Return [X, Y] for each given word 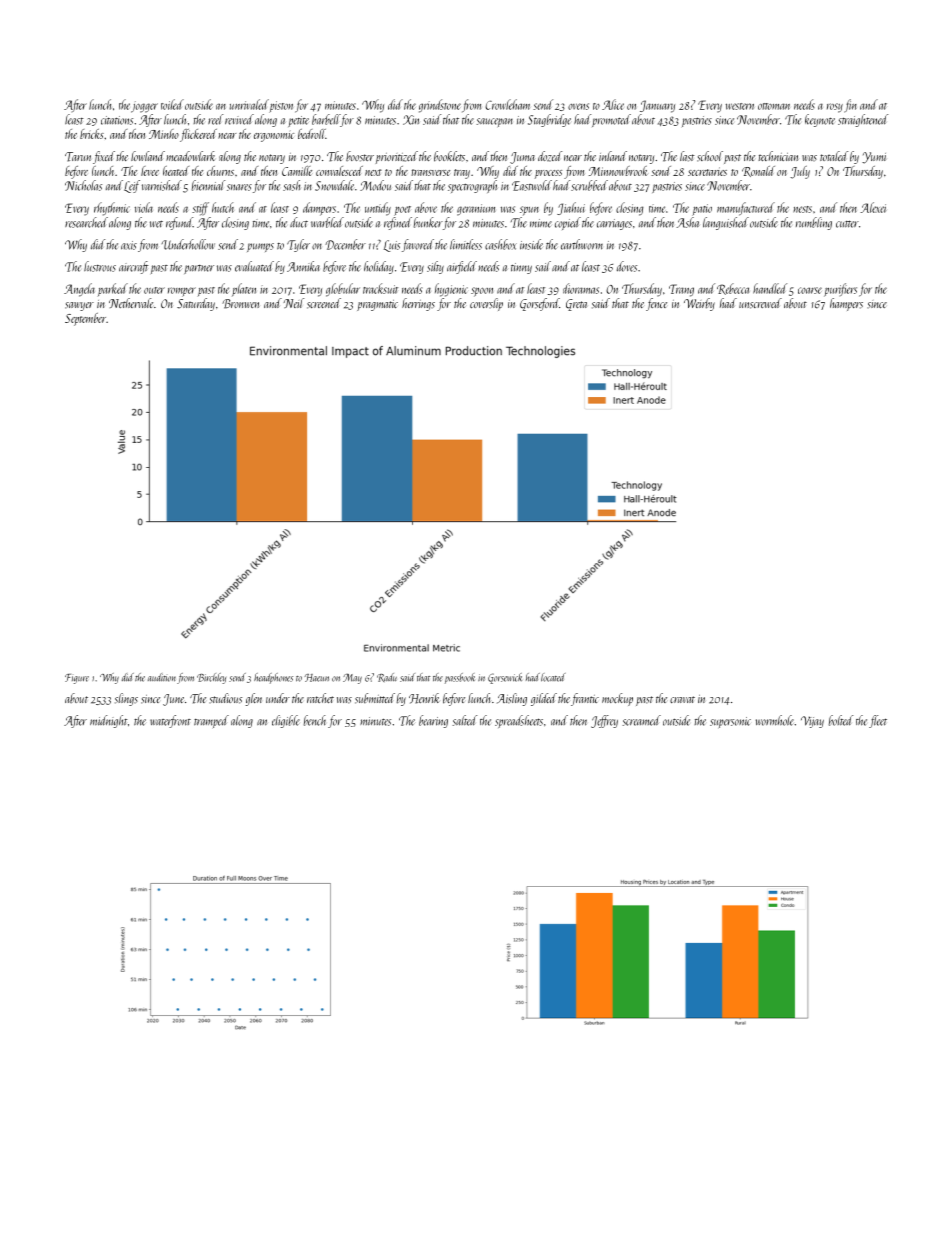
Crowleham [507, 104]
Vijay [812, 722]
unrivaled [249, 104]
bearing [433, 721]
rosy [835, 108]
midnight [109, 721]
